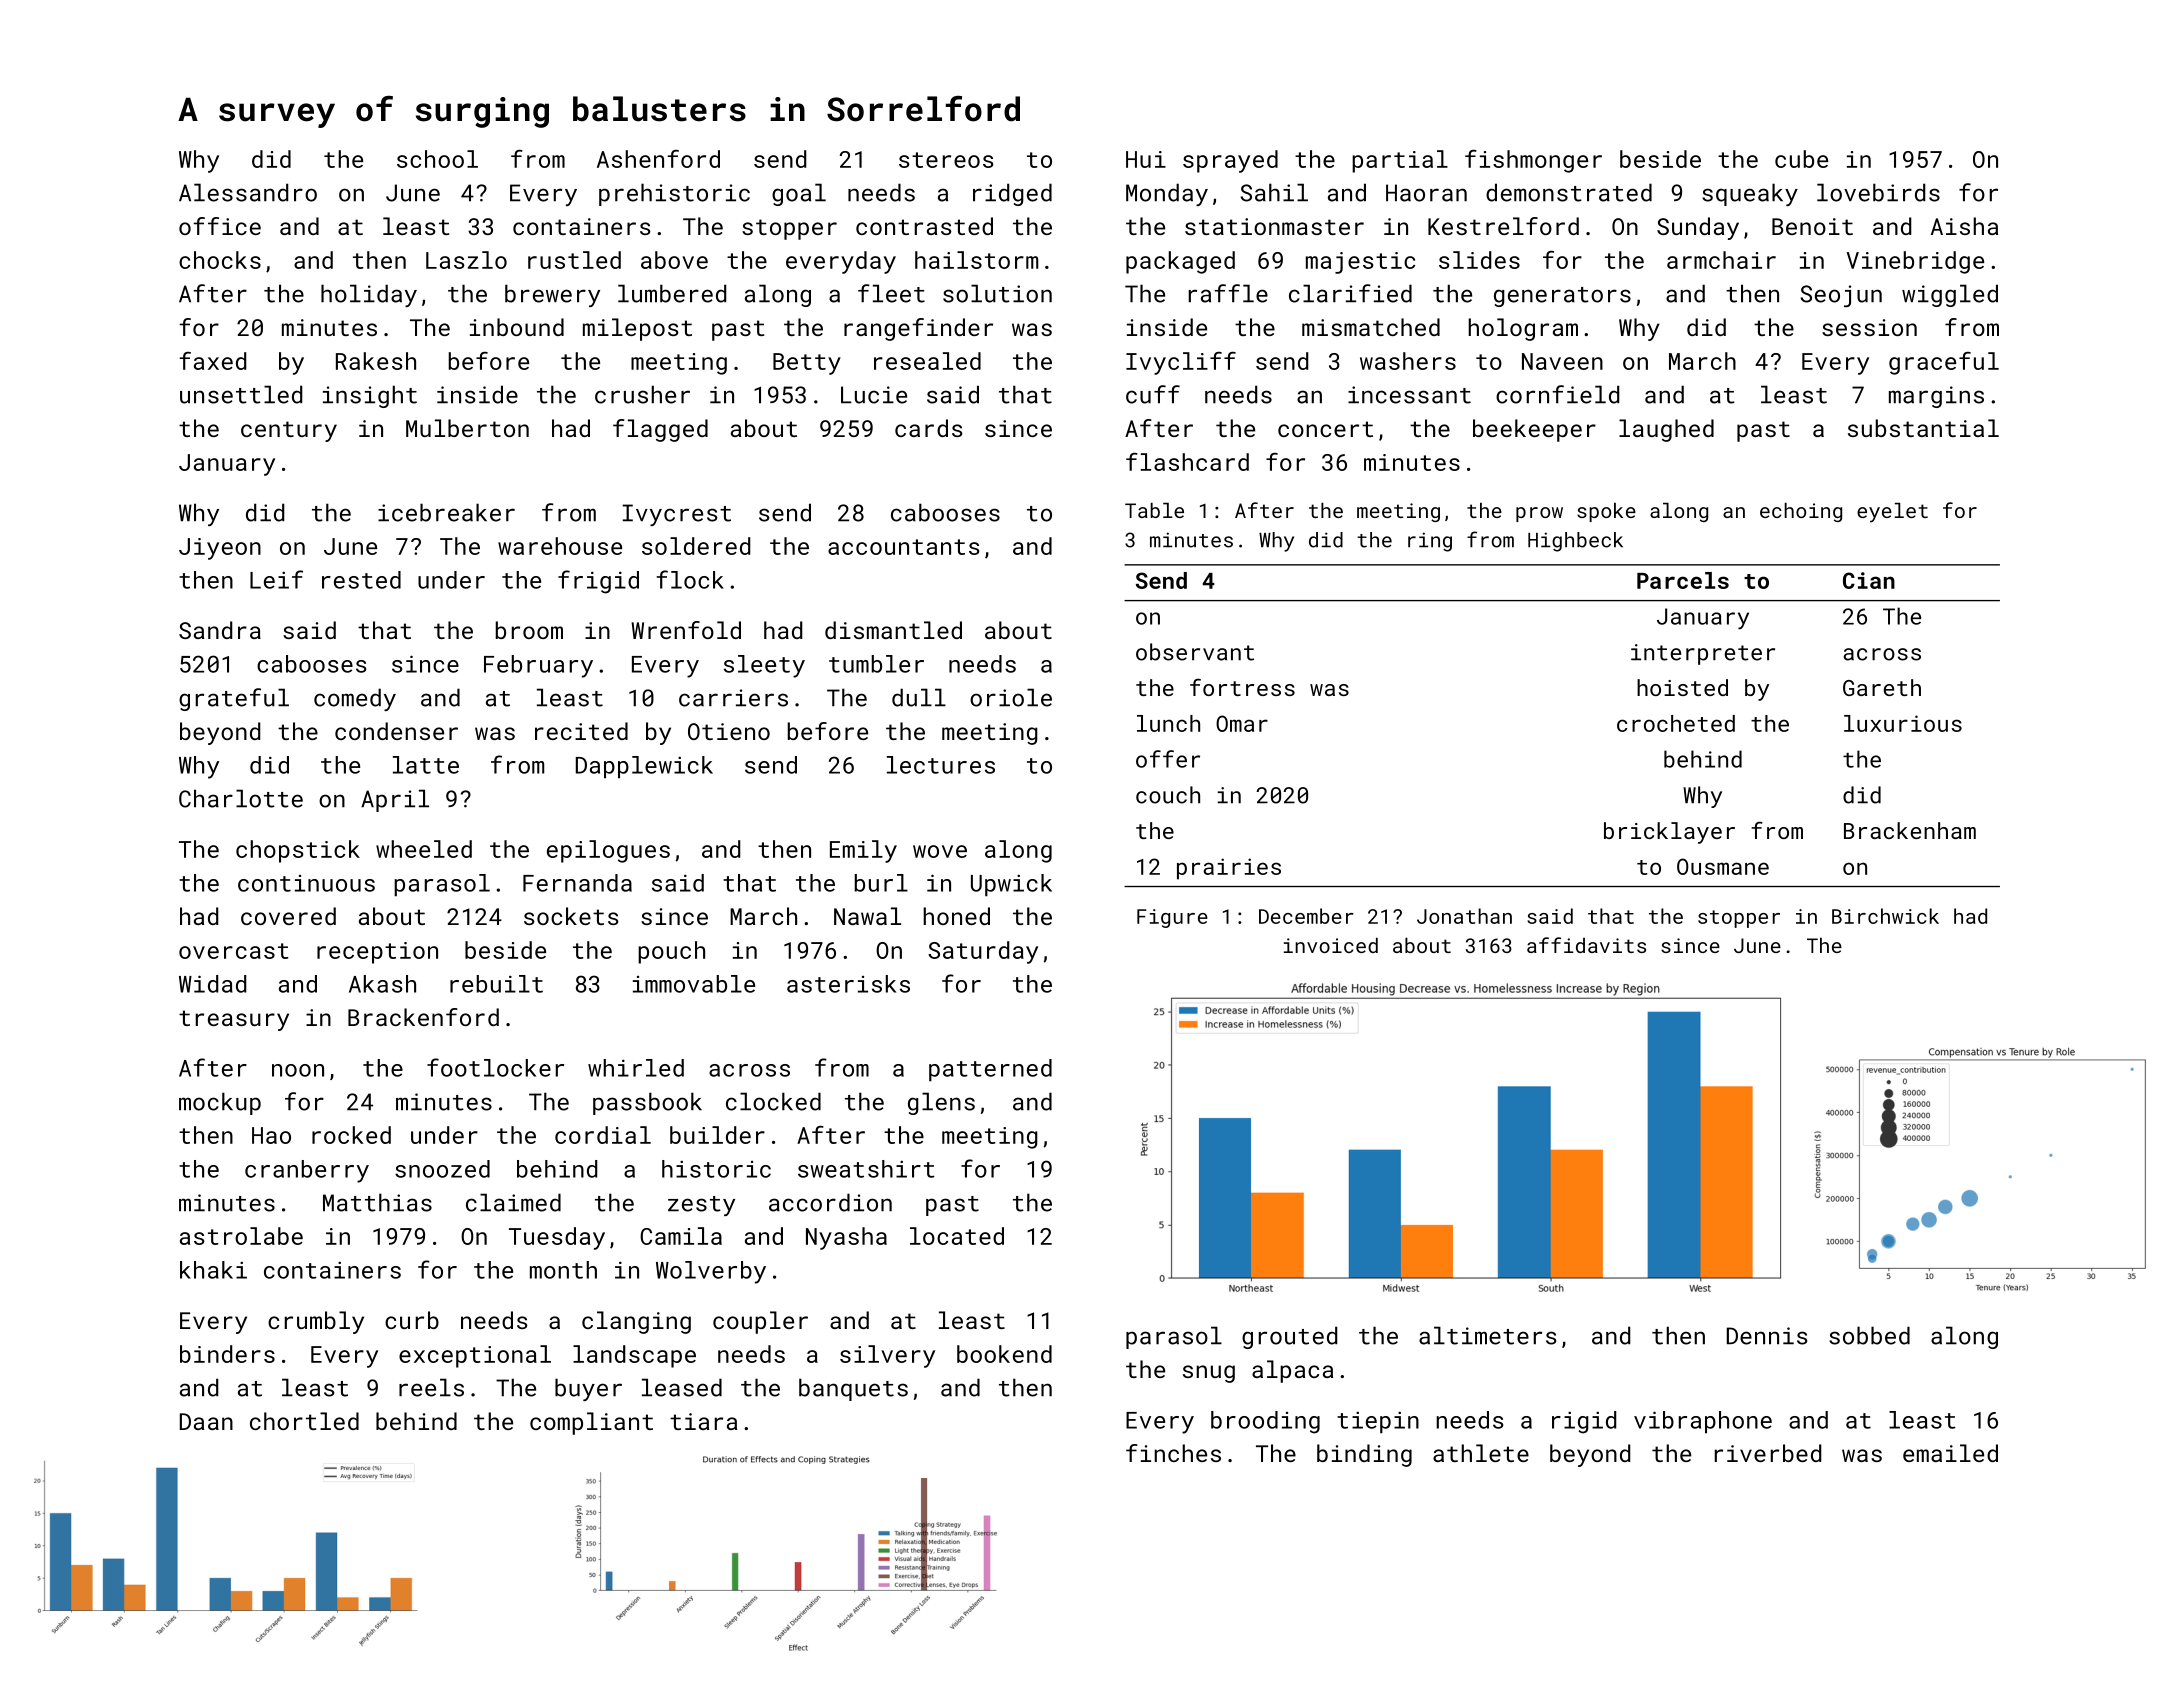 Image resolution: width=2178 pixels, height=1683 pixels. I want to click on sobbed, so click(1869, 1335).
